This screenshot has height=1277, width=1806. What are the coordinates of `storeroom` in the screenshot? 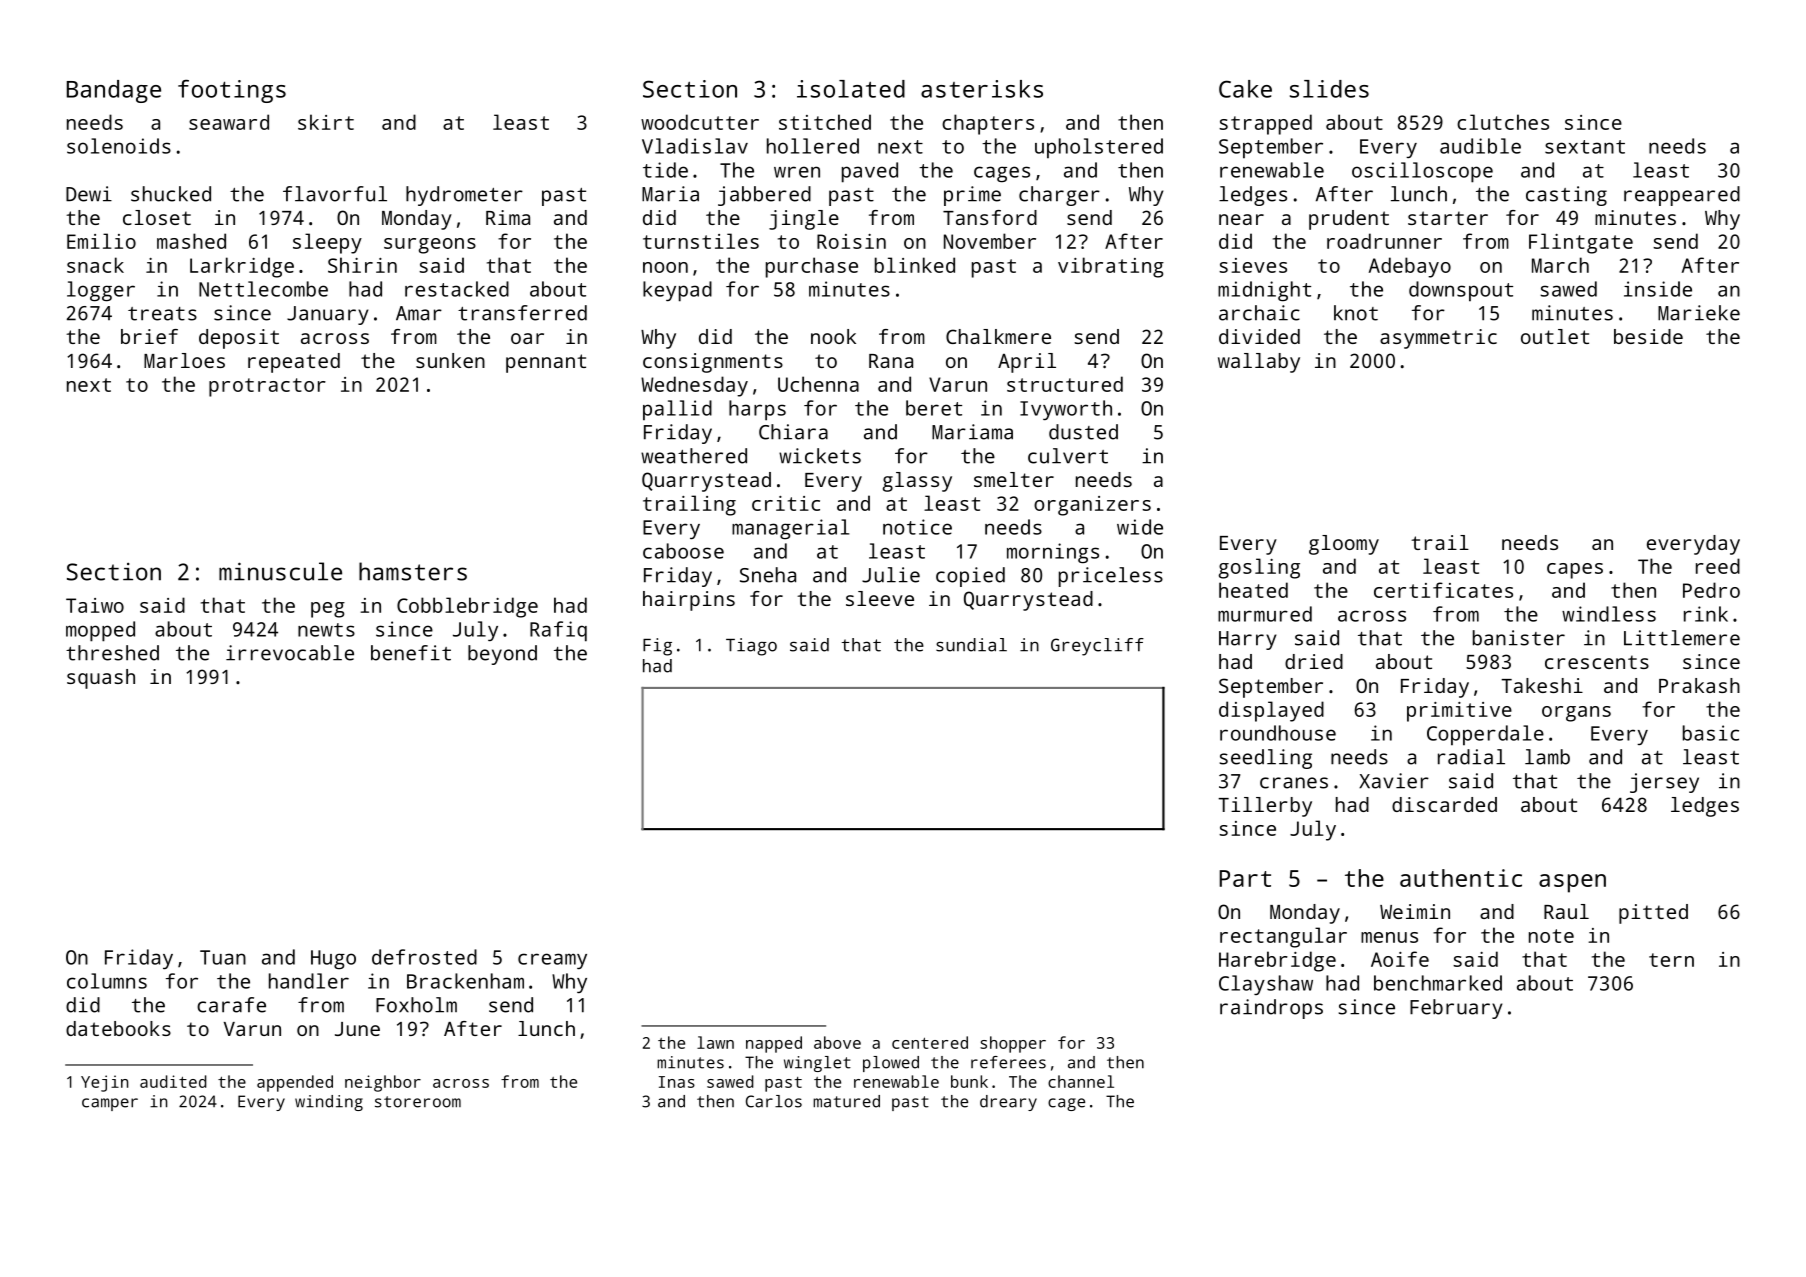 It's located at (418, 1102).
